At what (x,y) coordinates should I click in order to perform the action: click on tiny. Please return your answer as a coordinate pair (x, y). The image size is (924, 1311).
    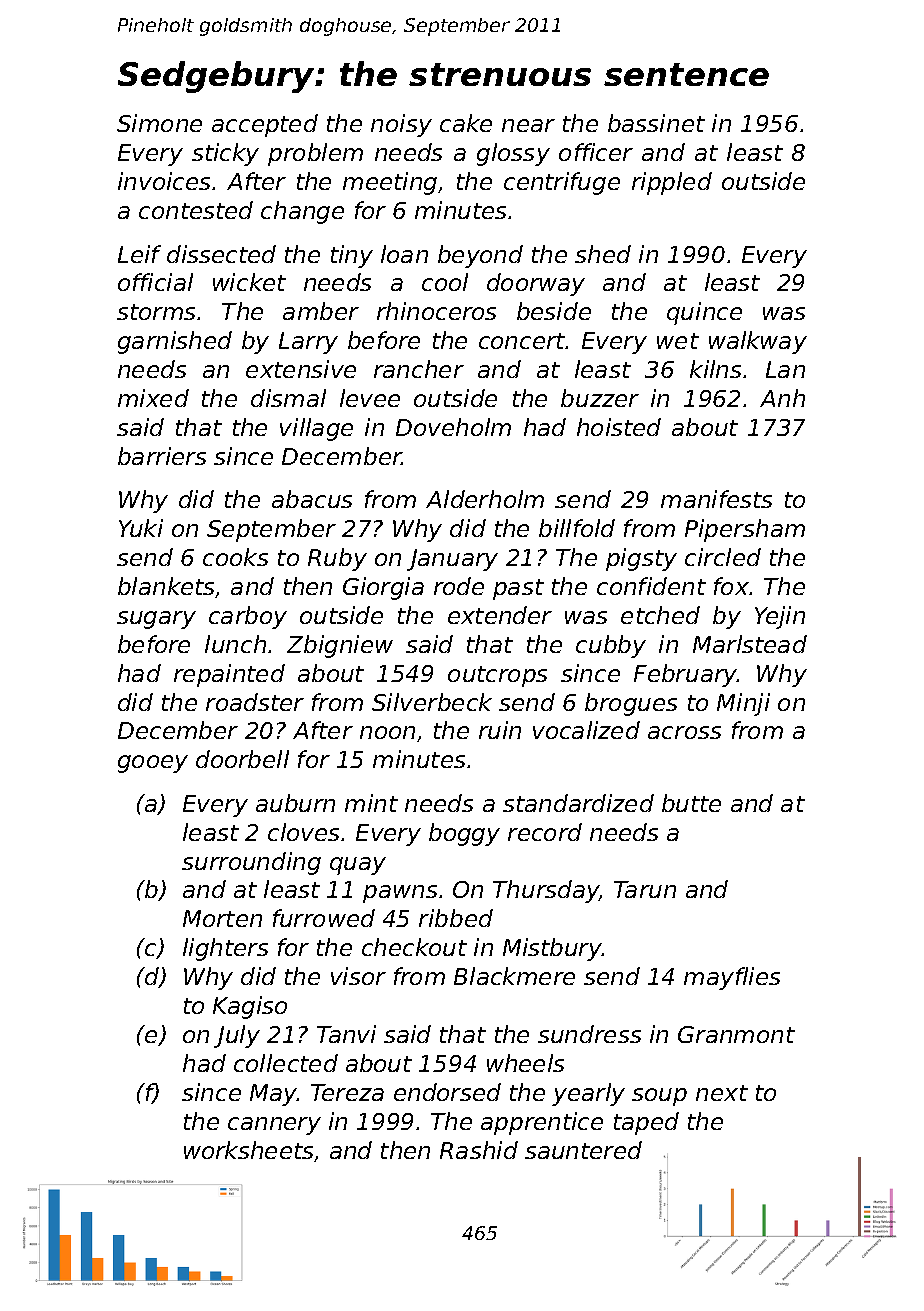
    Looking at the image, I should click on (352, 256).
